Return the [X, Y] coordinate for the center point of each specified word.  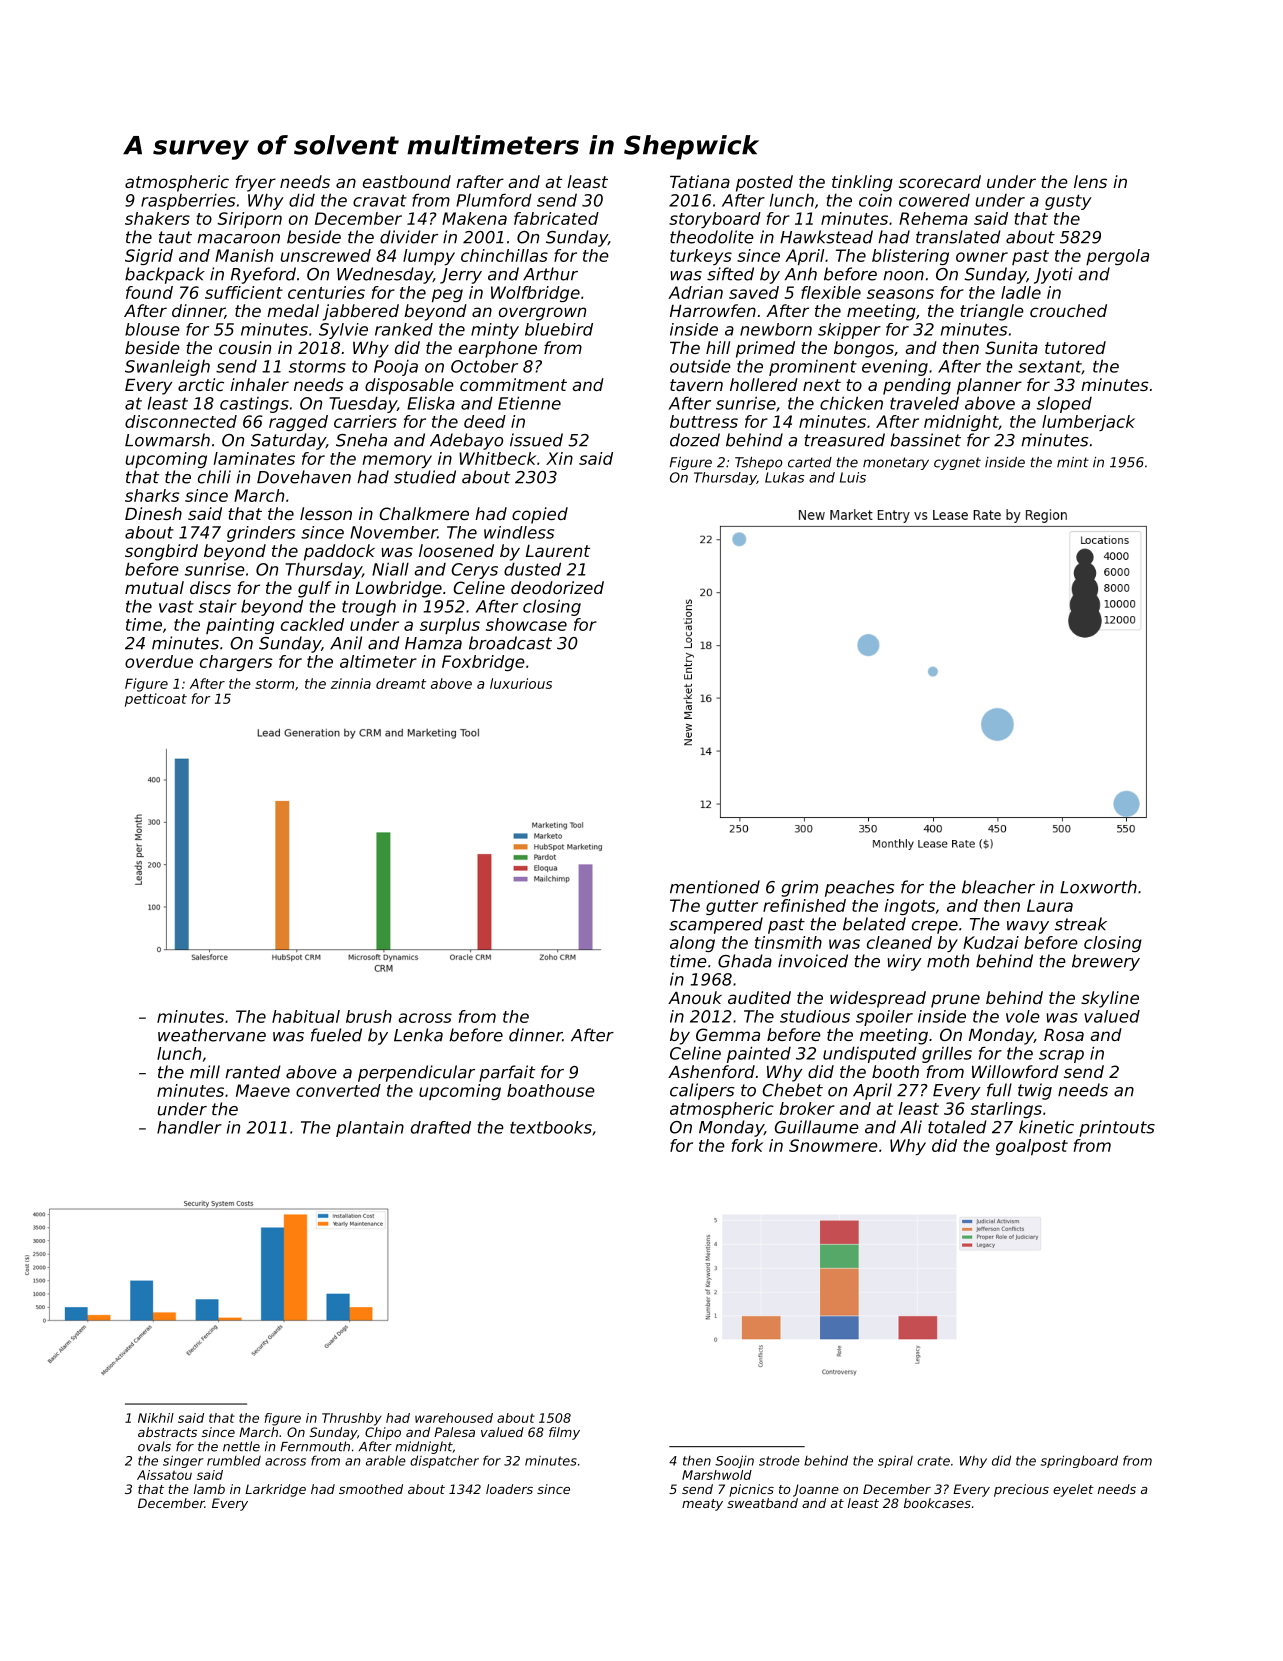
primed [765, 349]
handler [189, 1127]
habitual [306, 1016]
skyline [1110, 999]
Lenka [418, 1035]
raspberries [188, 202]
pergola [1117, 257]
